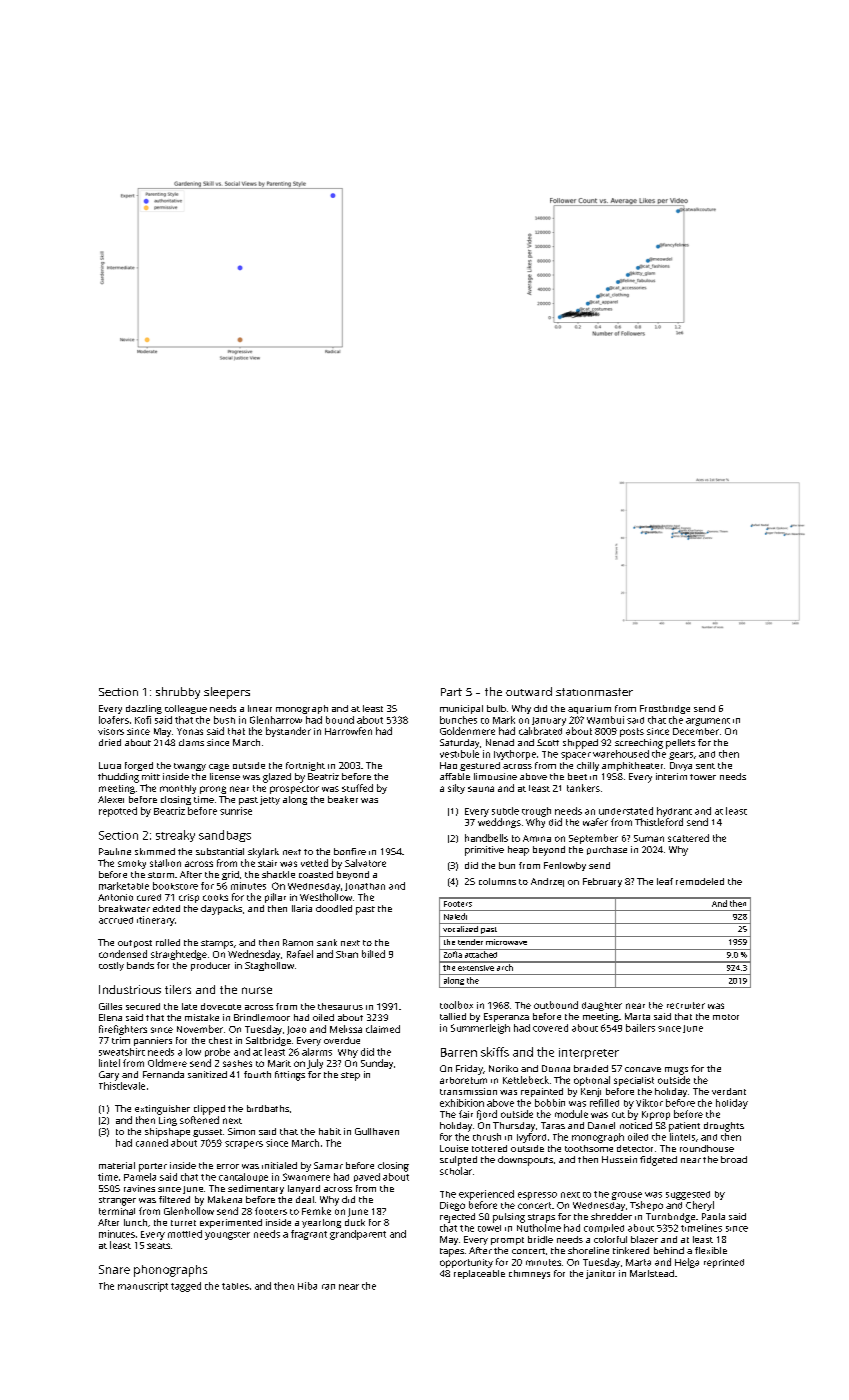  What do you see at coordinates (178, 693) in the document?
I see `shrubby` at bounding box center [178, 693].
